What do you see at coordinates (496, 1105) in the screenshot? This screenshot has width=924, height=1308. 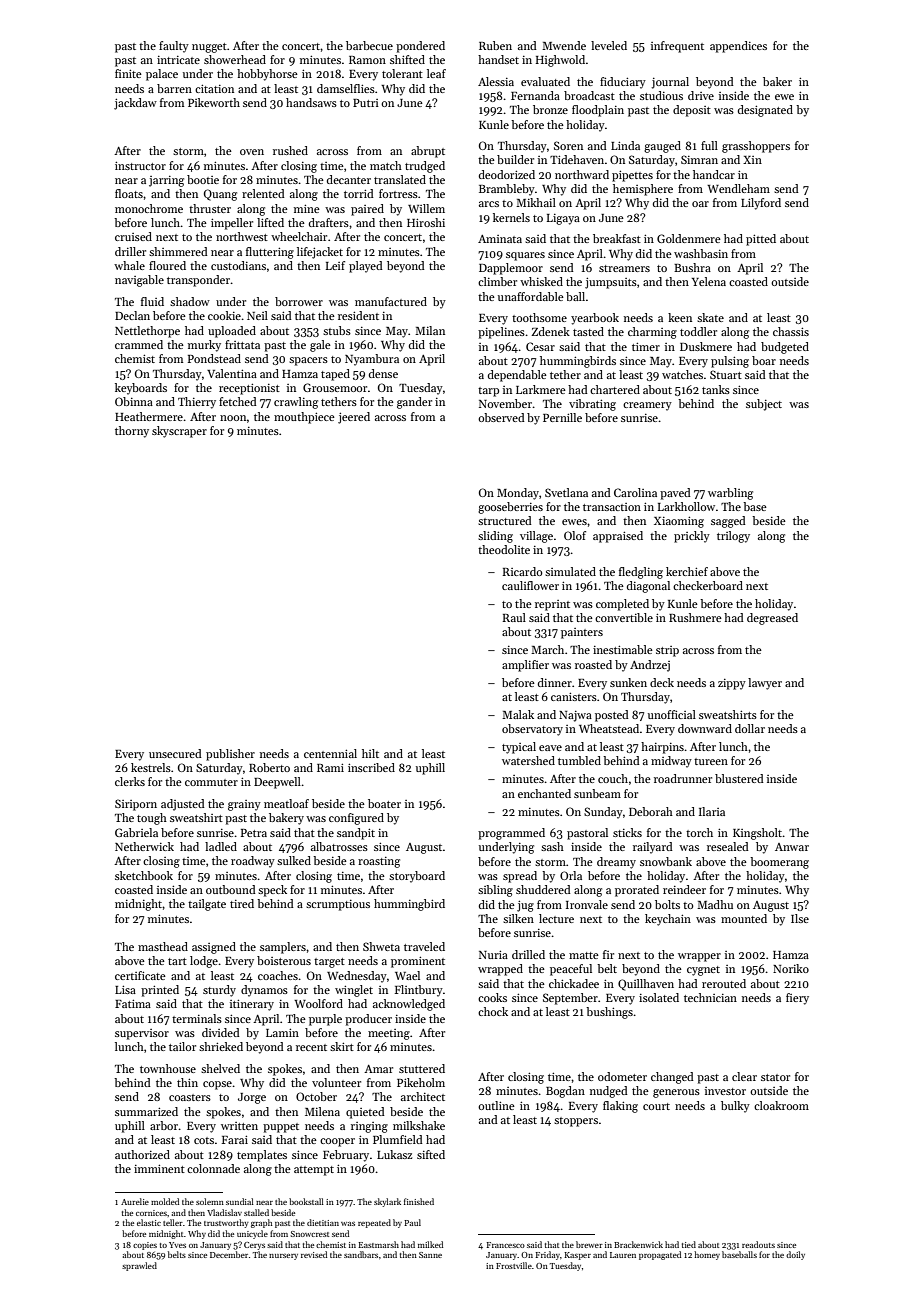 I see `outline` at bounding box center [496, 1105].
